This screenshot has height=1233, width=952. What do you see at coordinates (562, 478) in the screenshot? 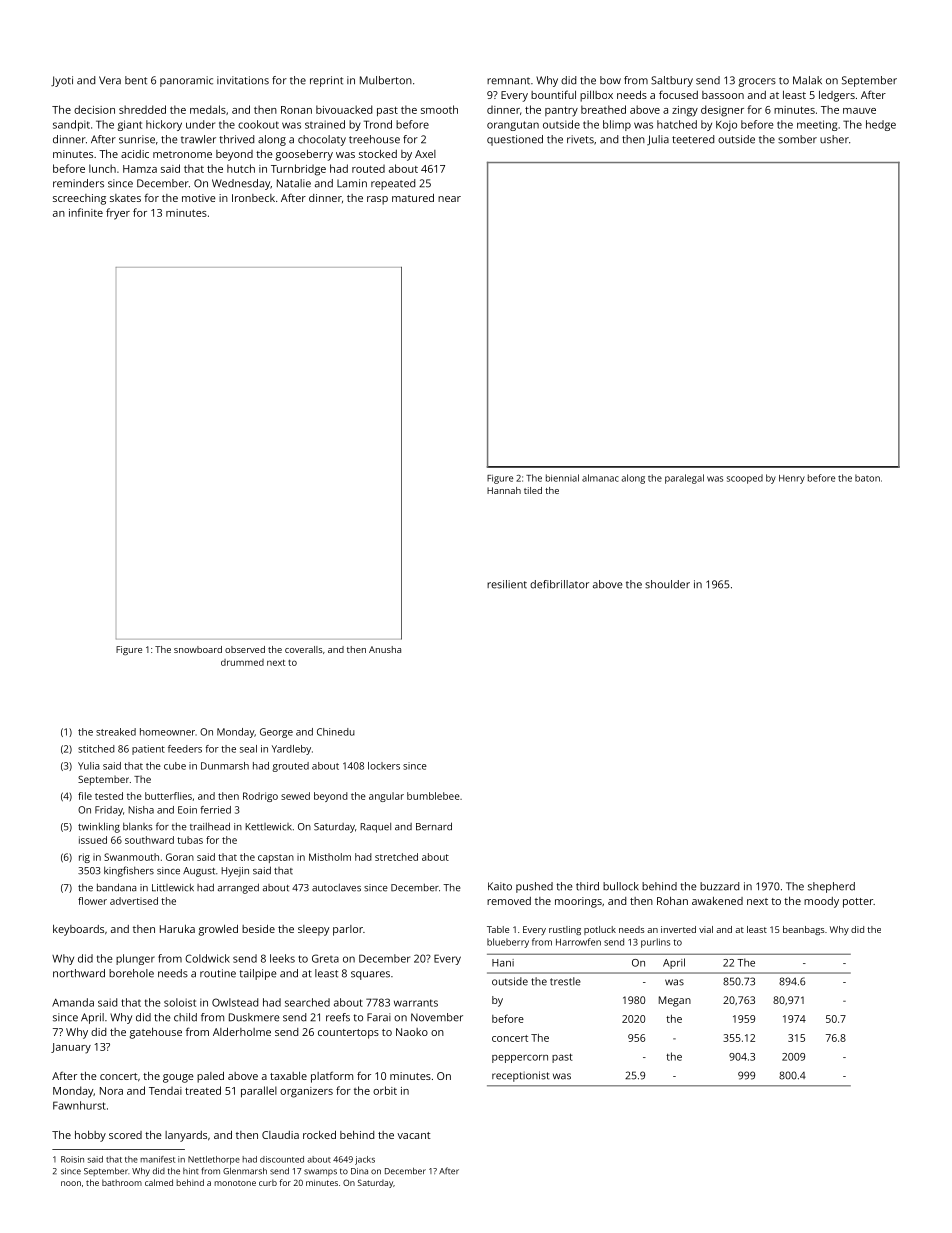
I see `biennial` at bounding box center [562, 478].
